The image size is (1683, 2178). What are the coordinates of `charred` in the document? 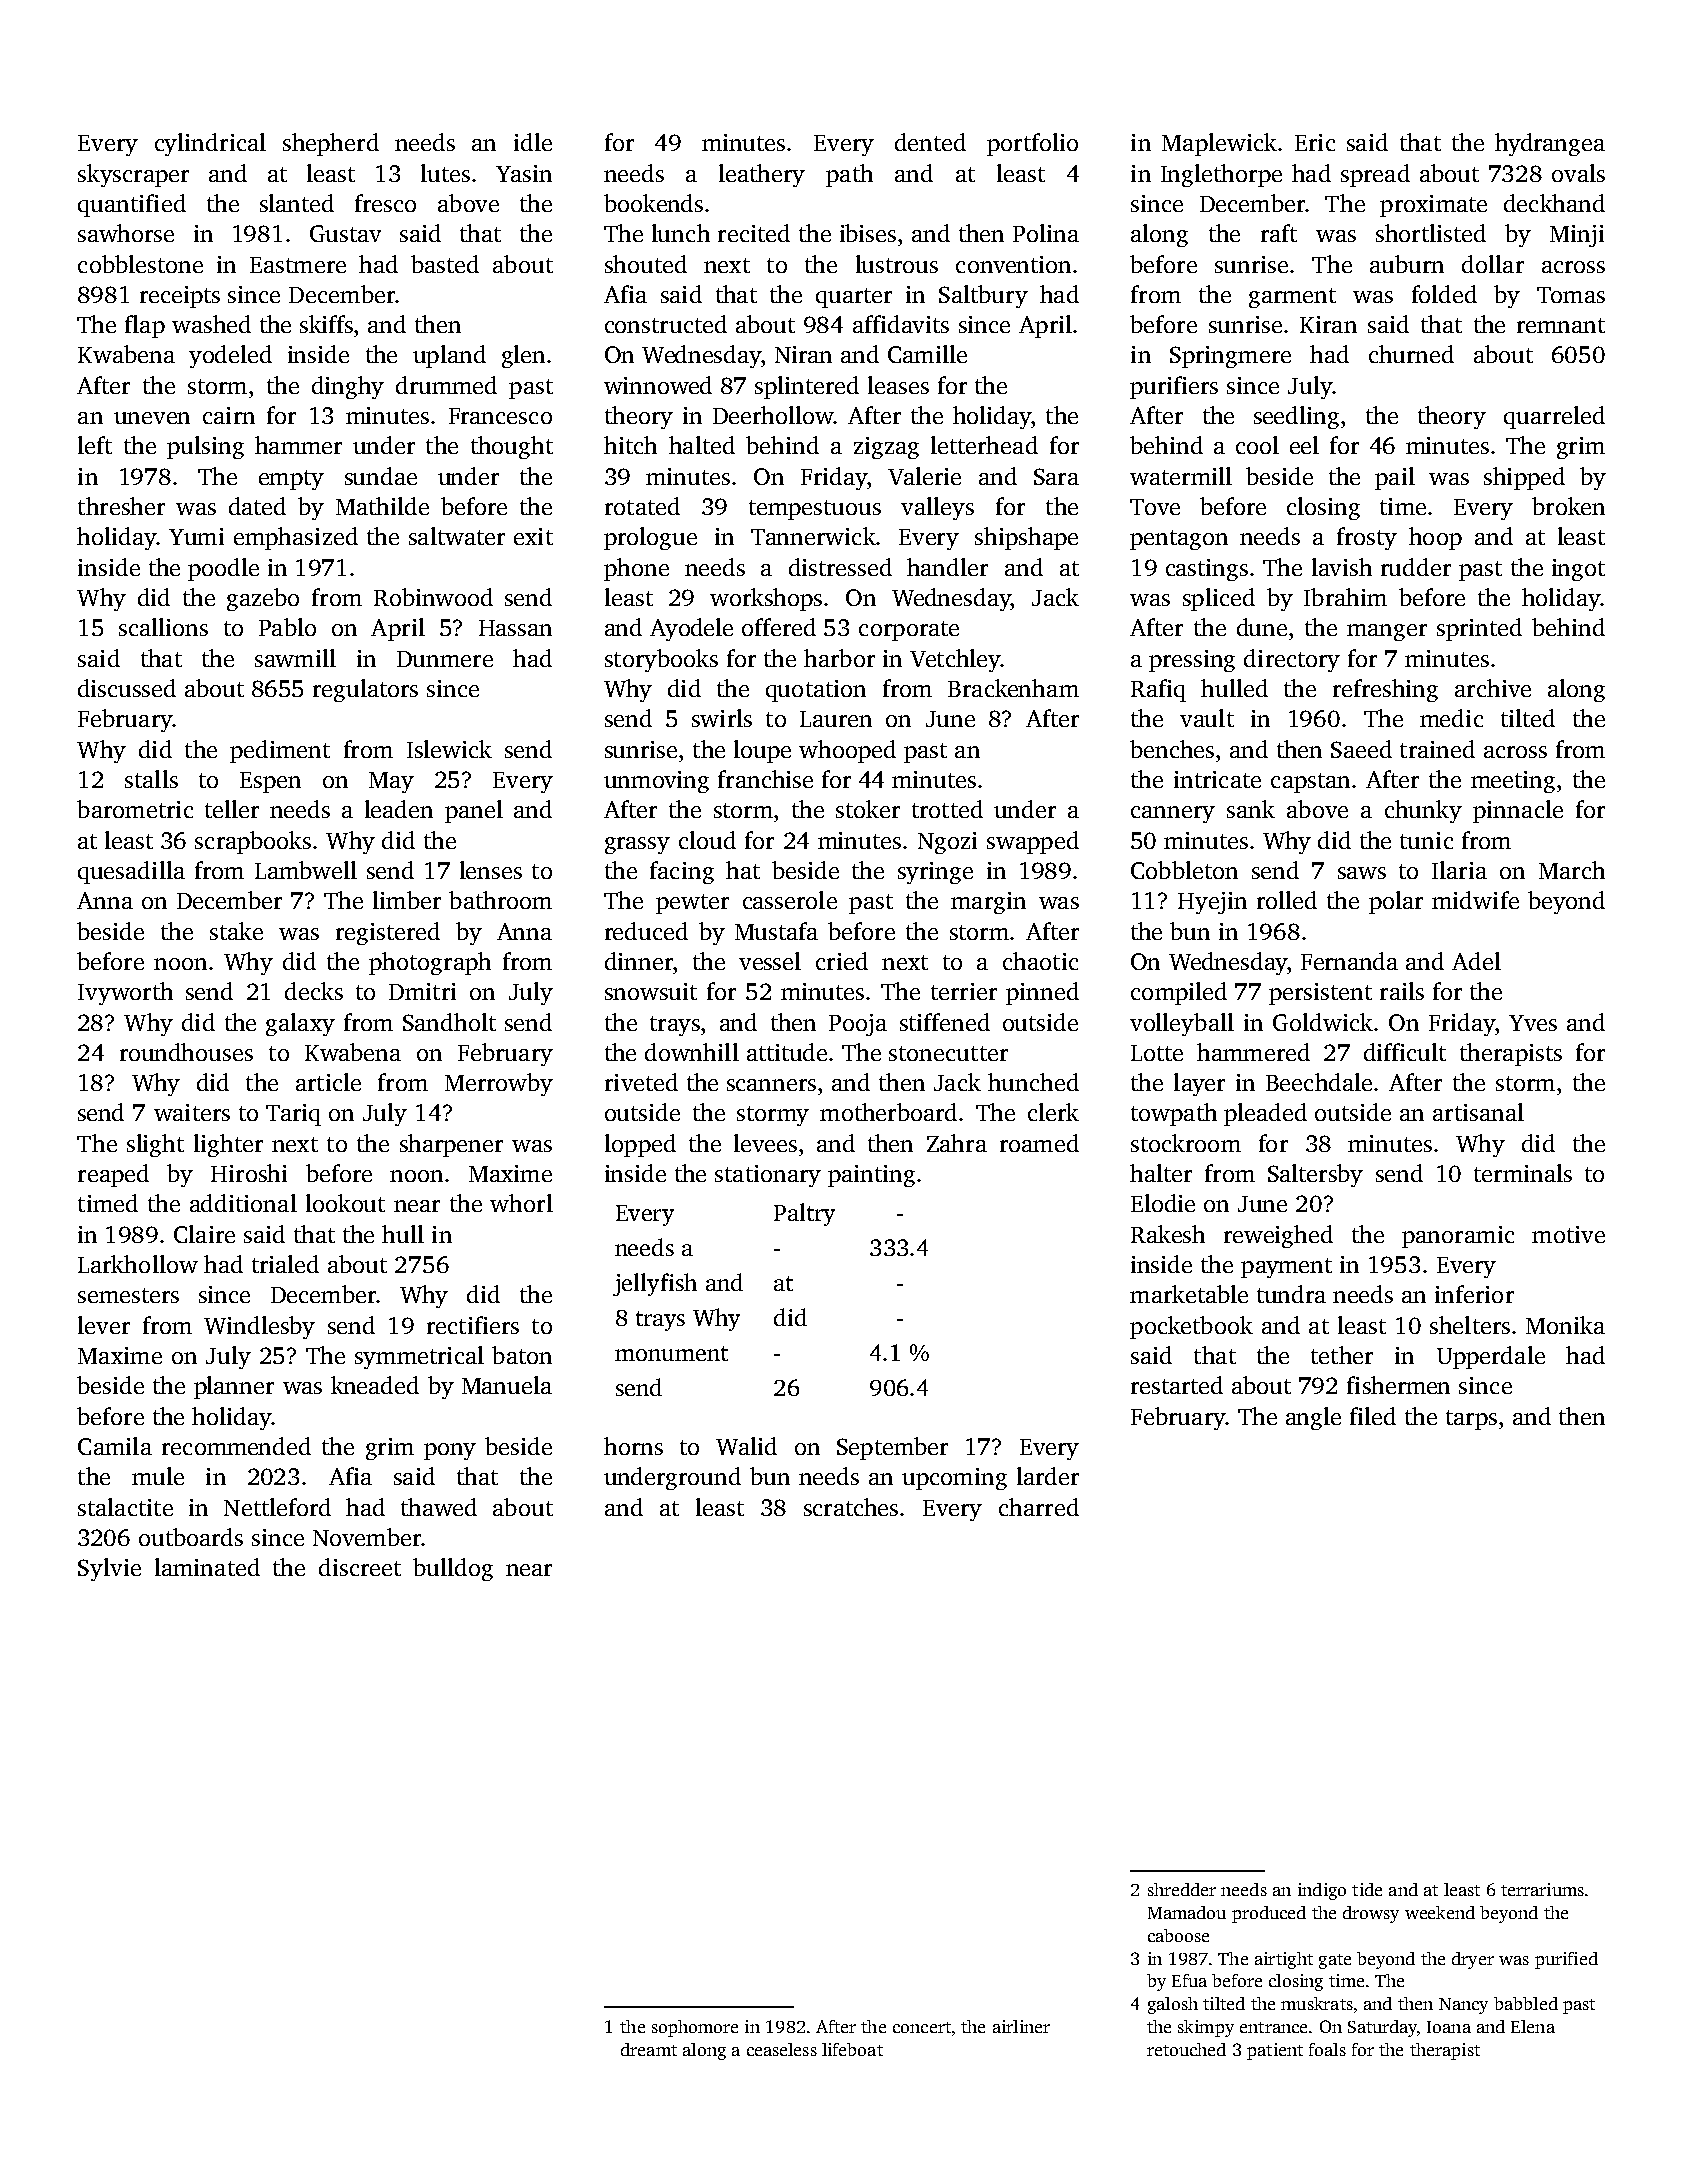 It's located at (1039, 1507).
